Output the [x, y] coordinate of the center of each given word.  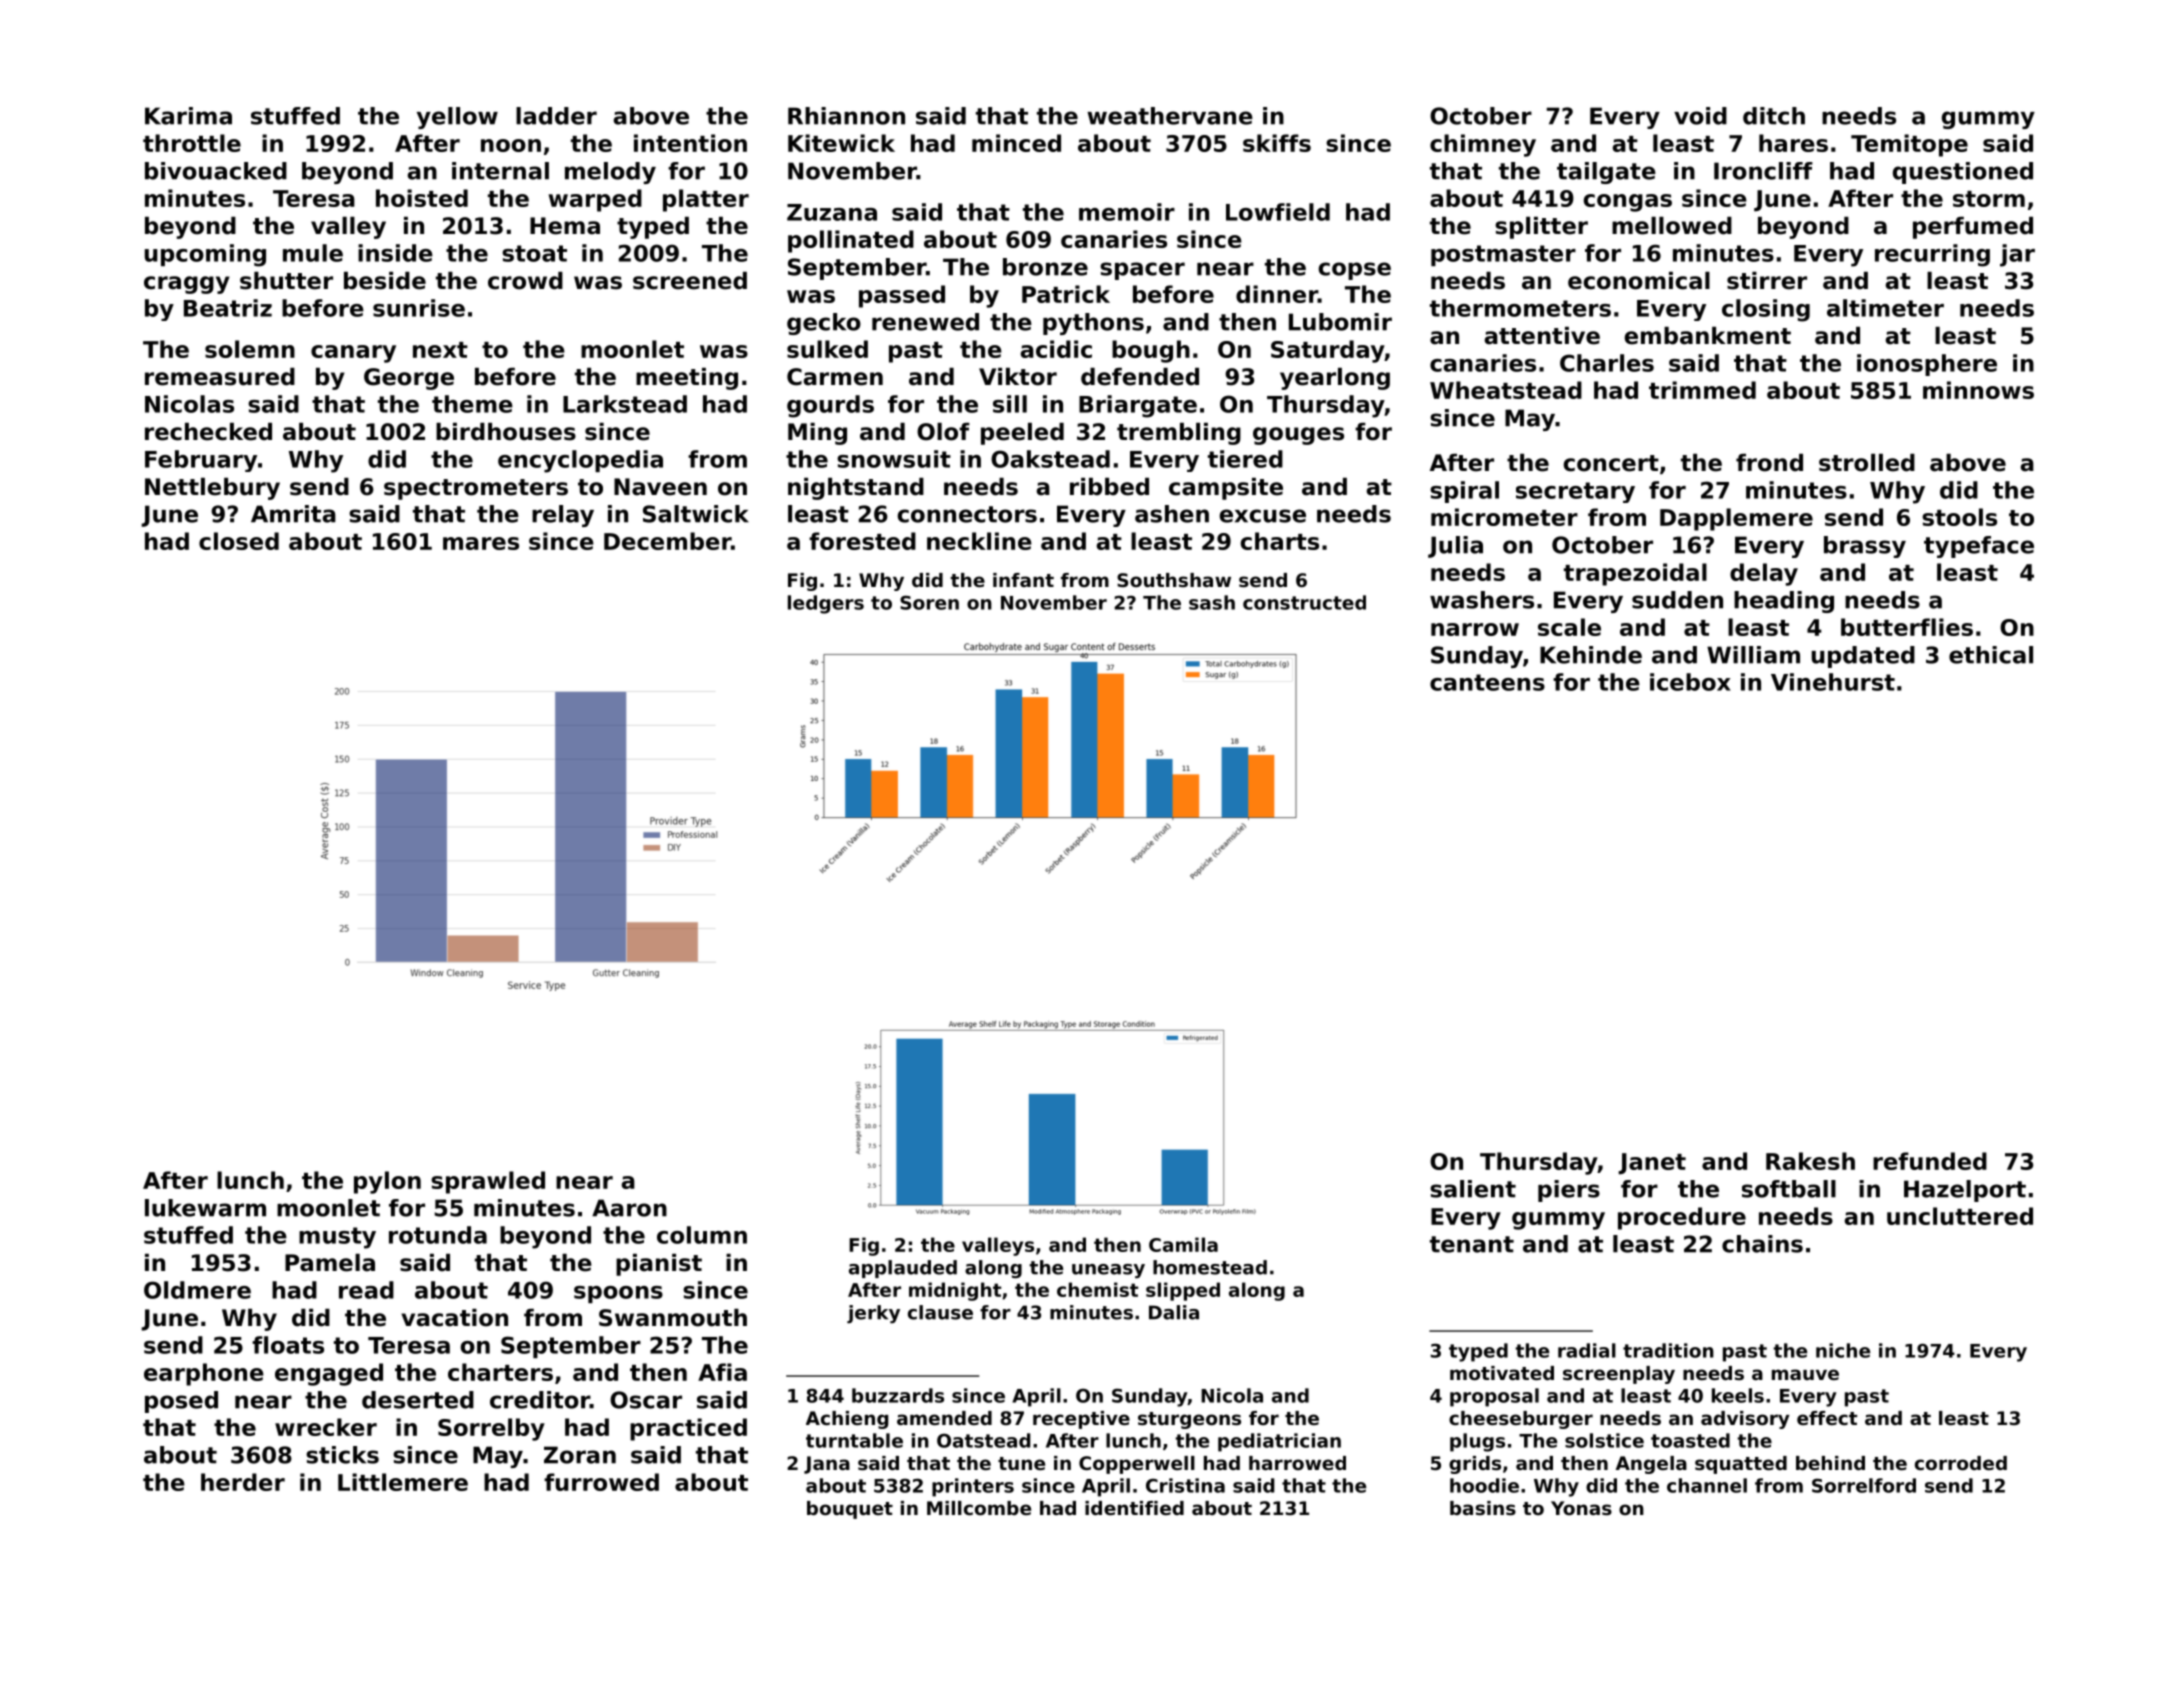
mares [481, 543]
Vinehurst [1833, 682]
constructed [1304, 602]
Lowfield [1278, 212]
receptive [1081, 1420]
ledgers [826, 604]
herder [243, 1482]
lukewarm [205, 1208]
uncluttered [1960, 1216]
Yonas [1581, 1508]
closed [239, 541]
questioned [1963, 173]
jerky [873, 1314]
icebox [1690, 682]
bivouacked [216, 171]
